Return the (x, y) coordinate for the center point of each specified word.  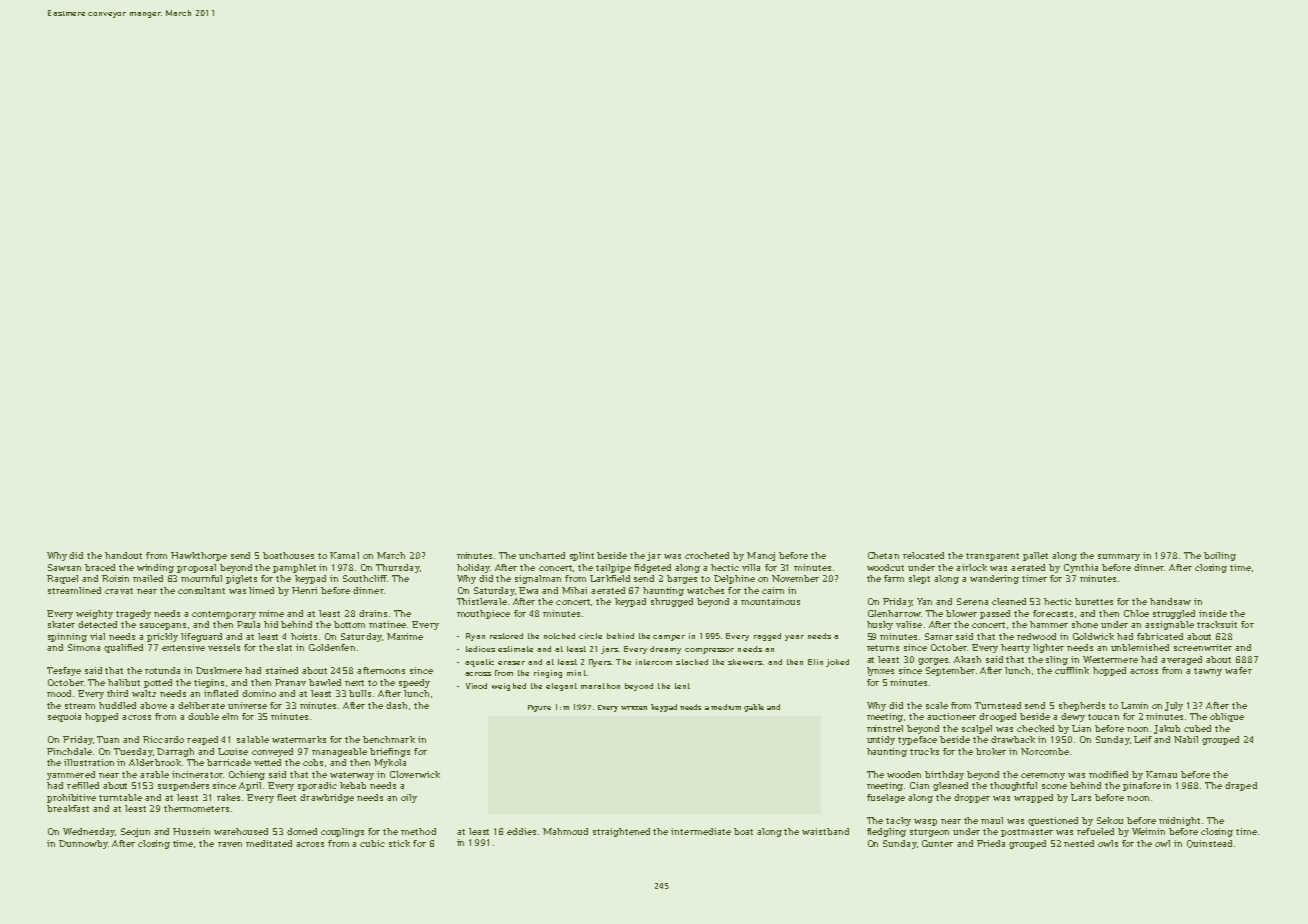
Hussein (191, 831)
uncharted (542, 555)
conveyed (272, 752)
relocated (923, 555)
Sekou (1110, 820)
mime (271, 613)
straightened (621, 832)
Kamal (344, 555)
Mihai (574, 590)
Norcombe (1045, 751)
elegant (561, 687)
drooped (997, 717)
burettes (1094, 601)
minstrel (885, 728)
